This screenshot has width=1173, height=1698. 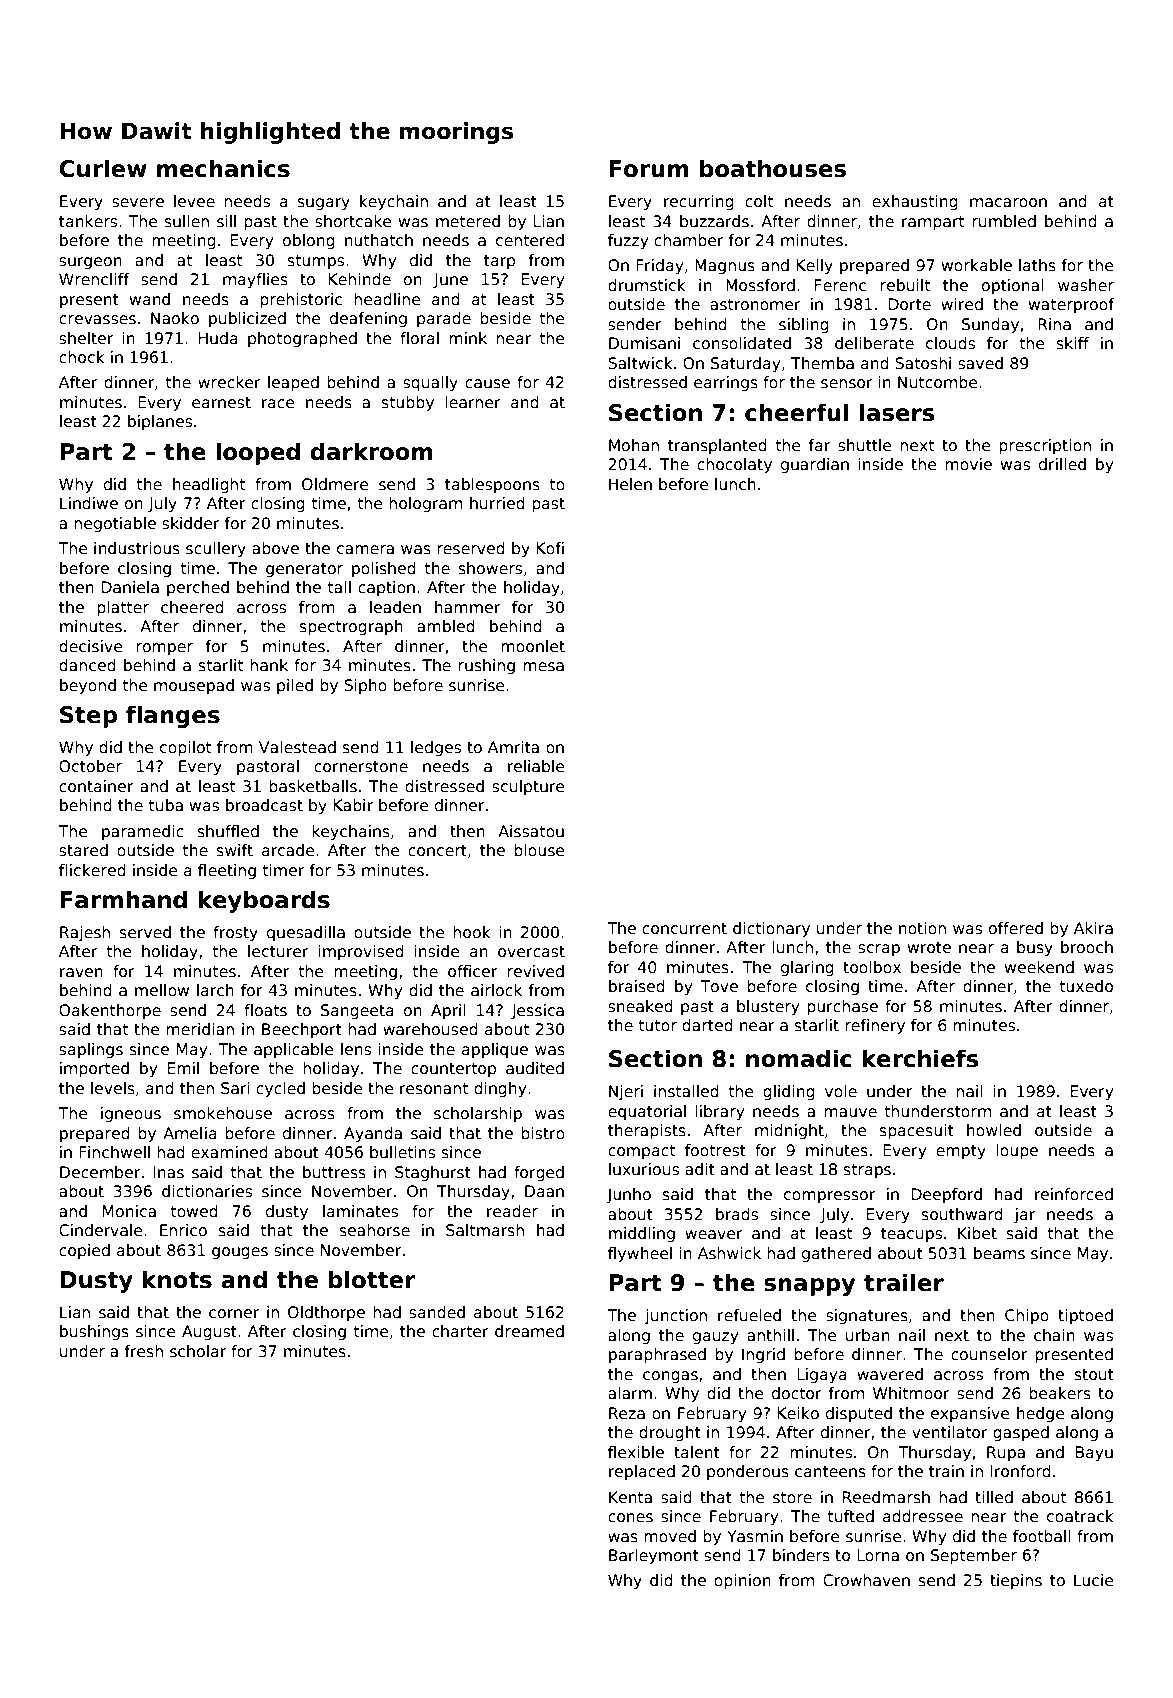 I want to click on Lucie, so click(x=1094, y=1580).
